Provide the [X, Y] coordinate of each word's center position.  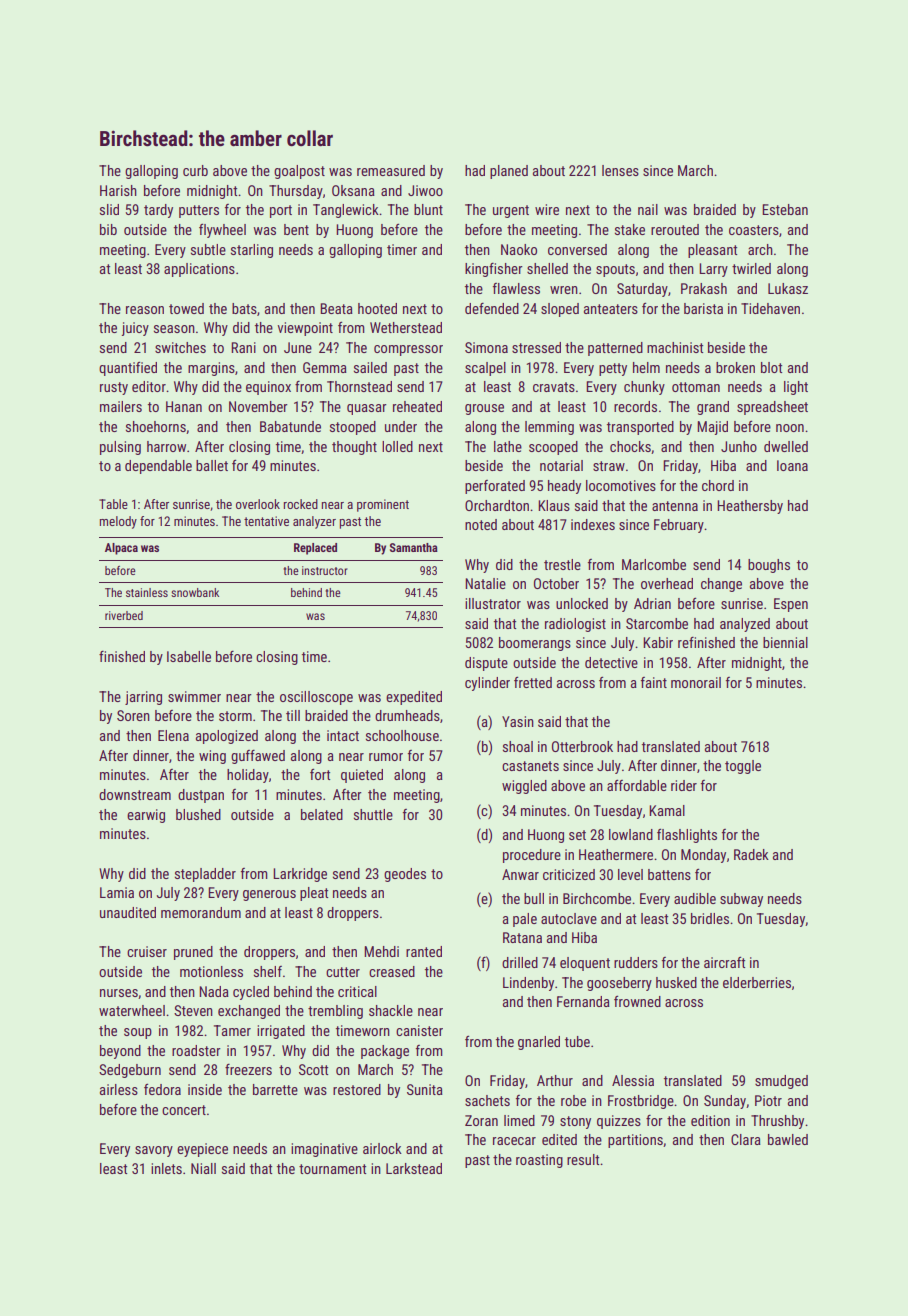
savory [154, 1151]
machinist [675, 347]
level [630, 874]
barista [703, 308]
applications [199, 270]
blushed [198, 814]
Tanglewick [346, 211]
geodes [405, 875]
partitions [635, 1141]
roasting [539, 1161]
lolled [397, 446]
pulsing [120, 448]
